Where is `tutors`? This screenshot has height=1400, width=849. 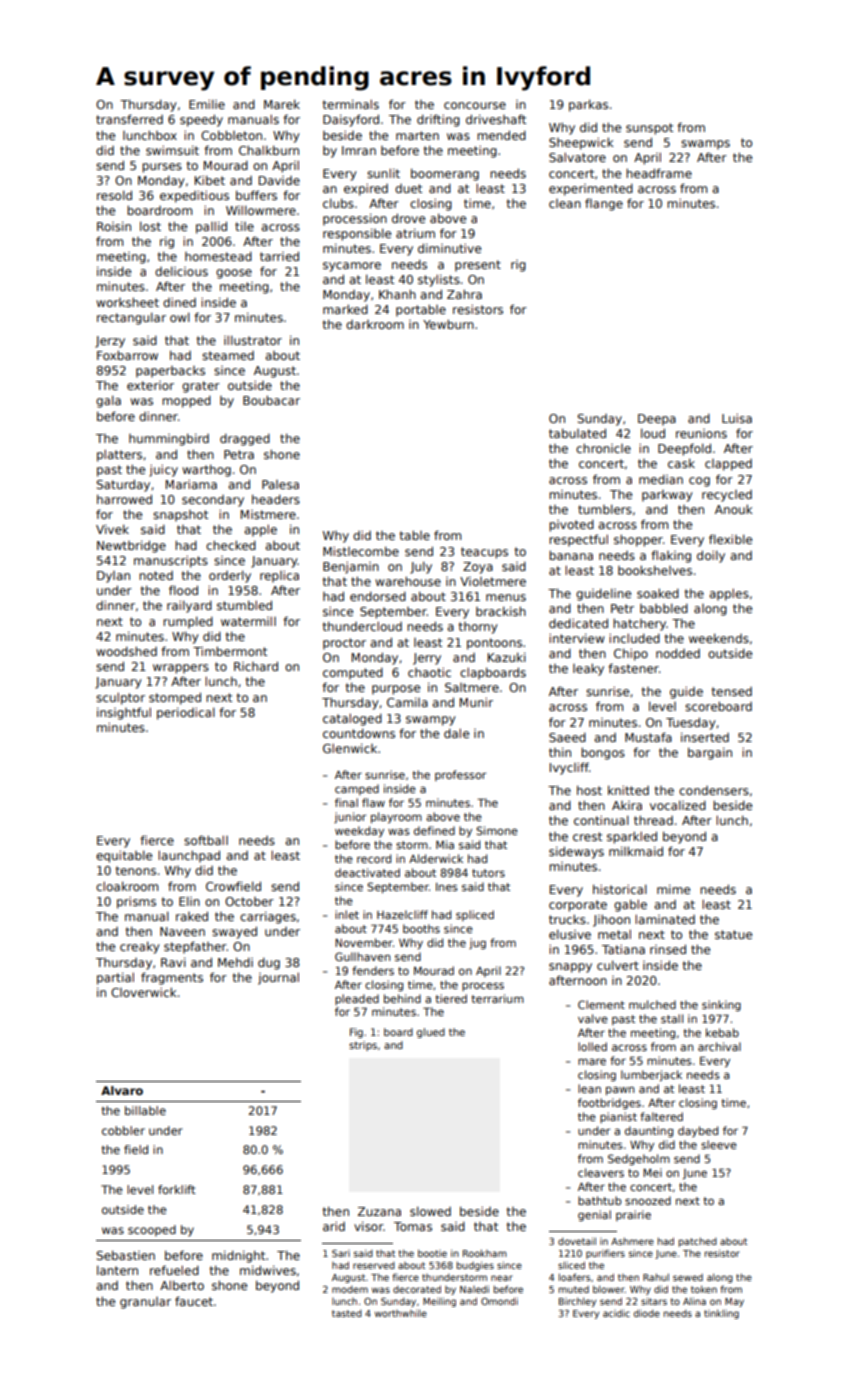 tutors is located at coordinates (488, 873).
